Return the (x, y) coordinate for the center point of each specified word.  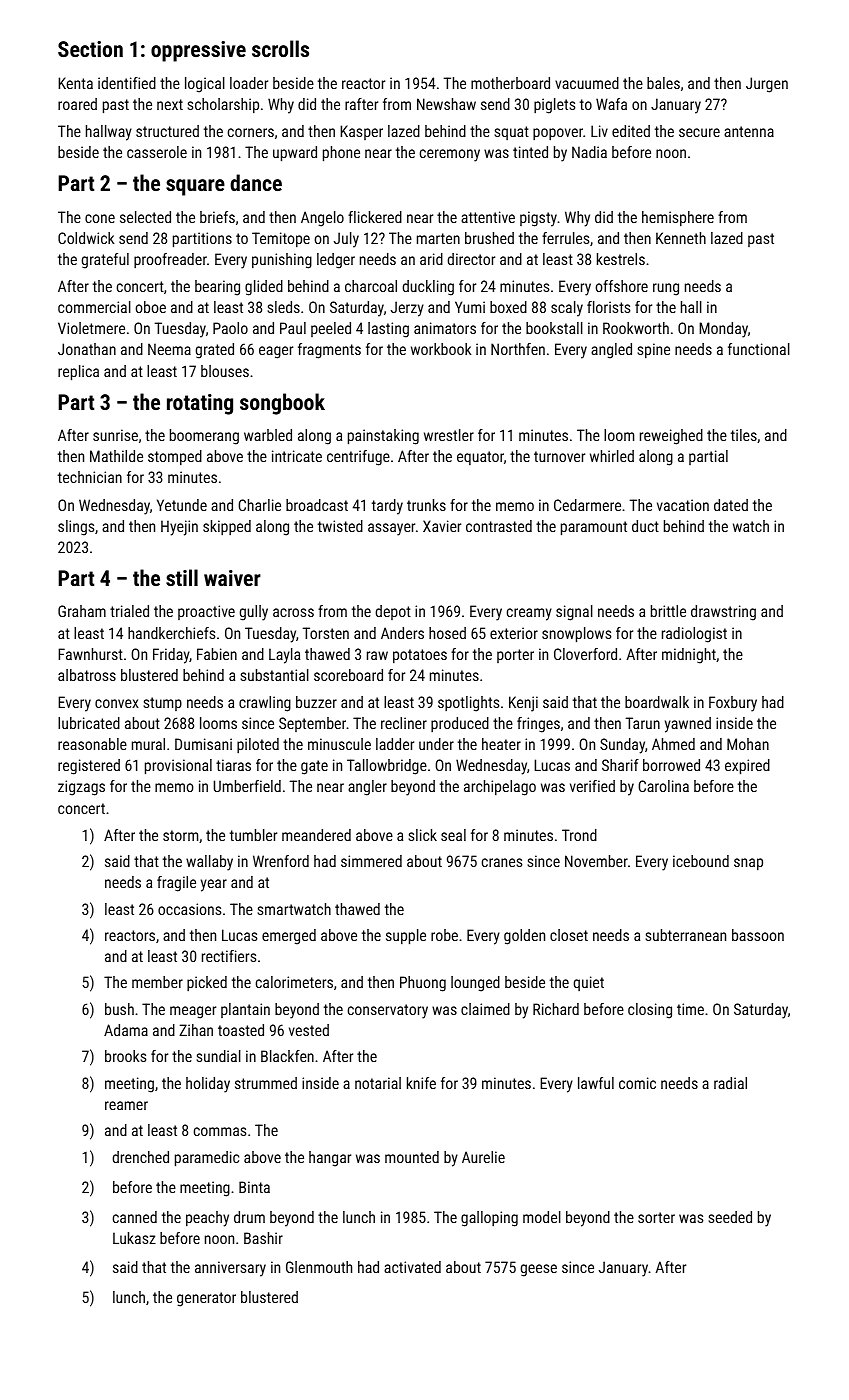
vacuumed (587, 83)
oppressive (198, 51)
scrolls (280, 48)
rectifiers (229, 956)
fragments (329, 351)
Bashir (263, 1238)
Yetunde (182, 505)
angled (611, 351)
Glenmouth (319, 1267)
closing (650, 1011)
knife (421, 1083)
